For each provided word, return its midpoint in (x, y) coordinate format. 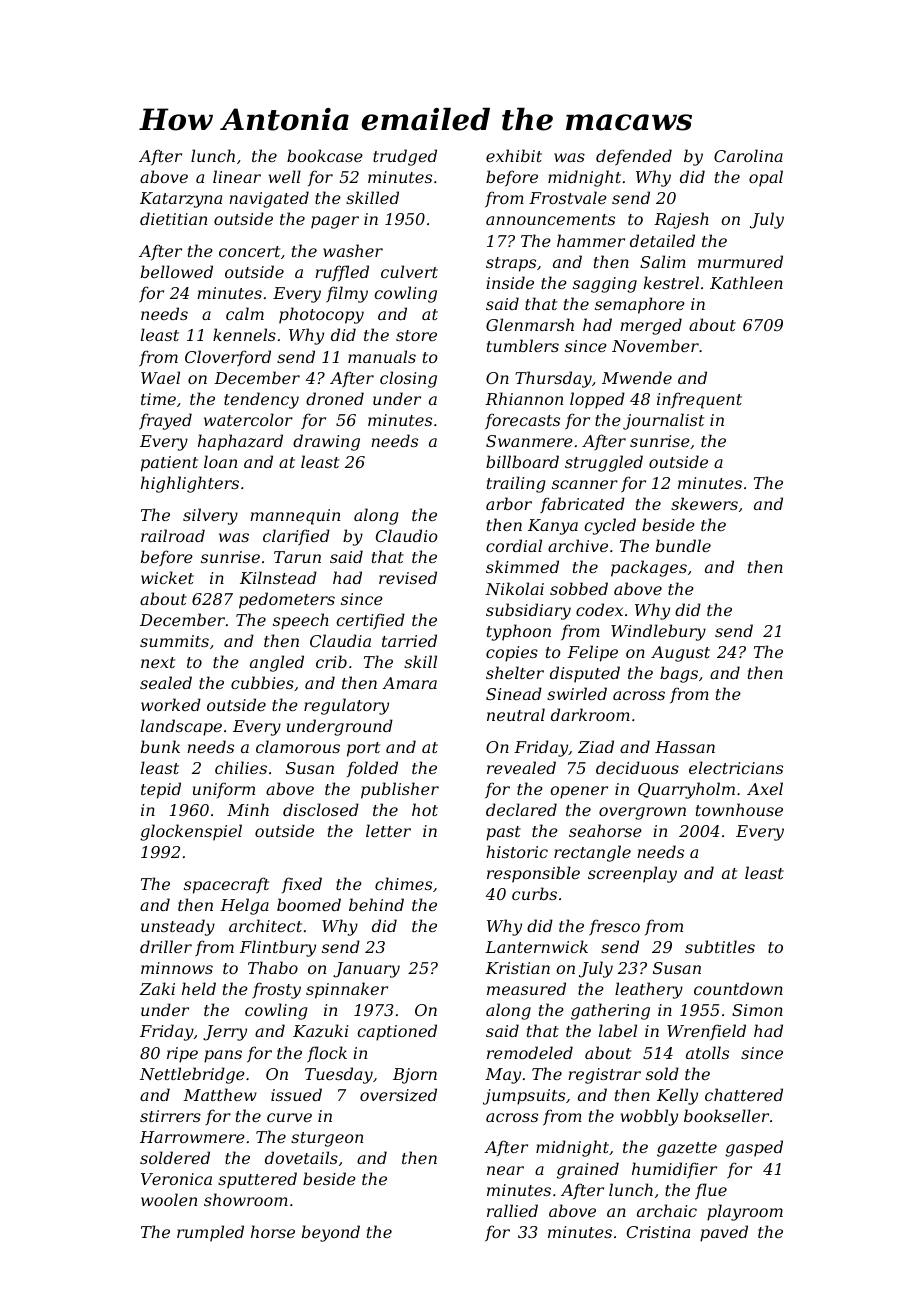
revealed (521, 767)
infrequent (699, 400)
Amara (409, 683)
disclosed (321, 809)
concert (249, 251)
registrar (604, 1076)
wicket (167, 577)
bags (679, 674)
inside (510, 282)
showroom (246, 1199)
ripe (182, 1055)
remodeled (530, 1052)
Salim (663, 261)
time (158, 399)
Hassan (685, 747)
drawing (326, 442)
